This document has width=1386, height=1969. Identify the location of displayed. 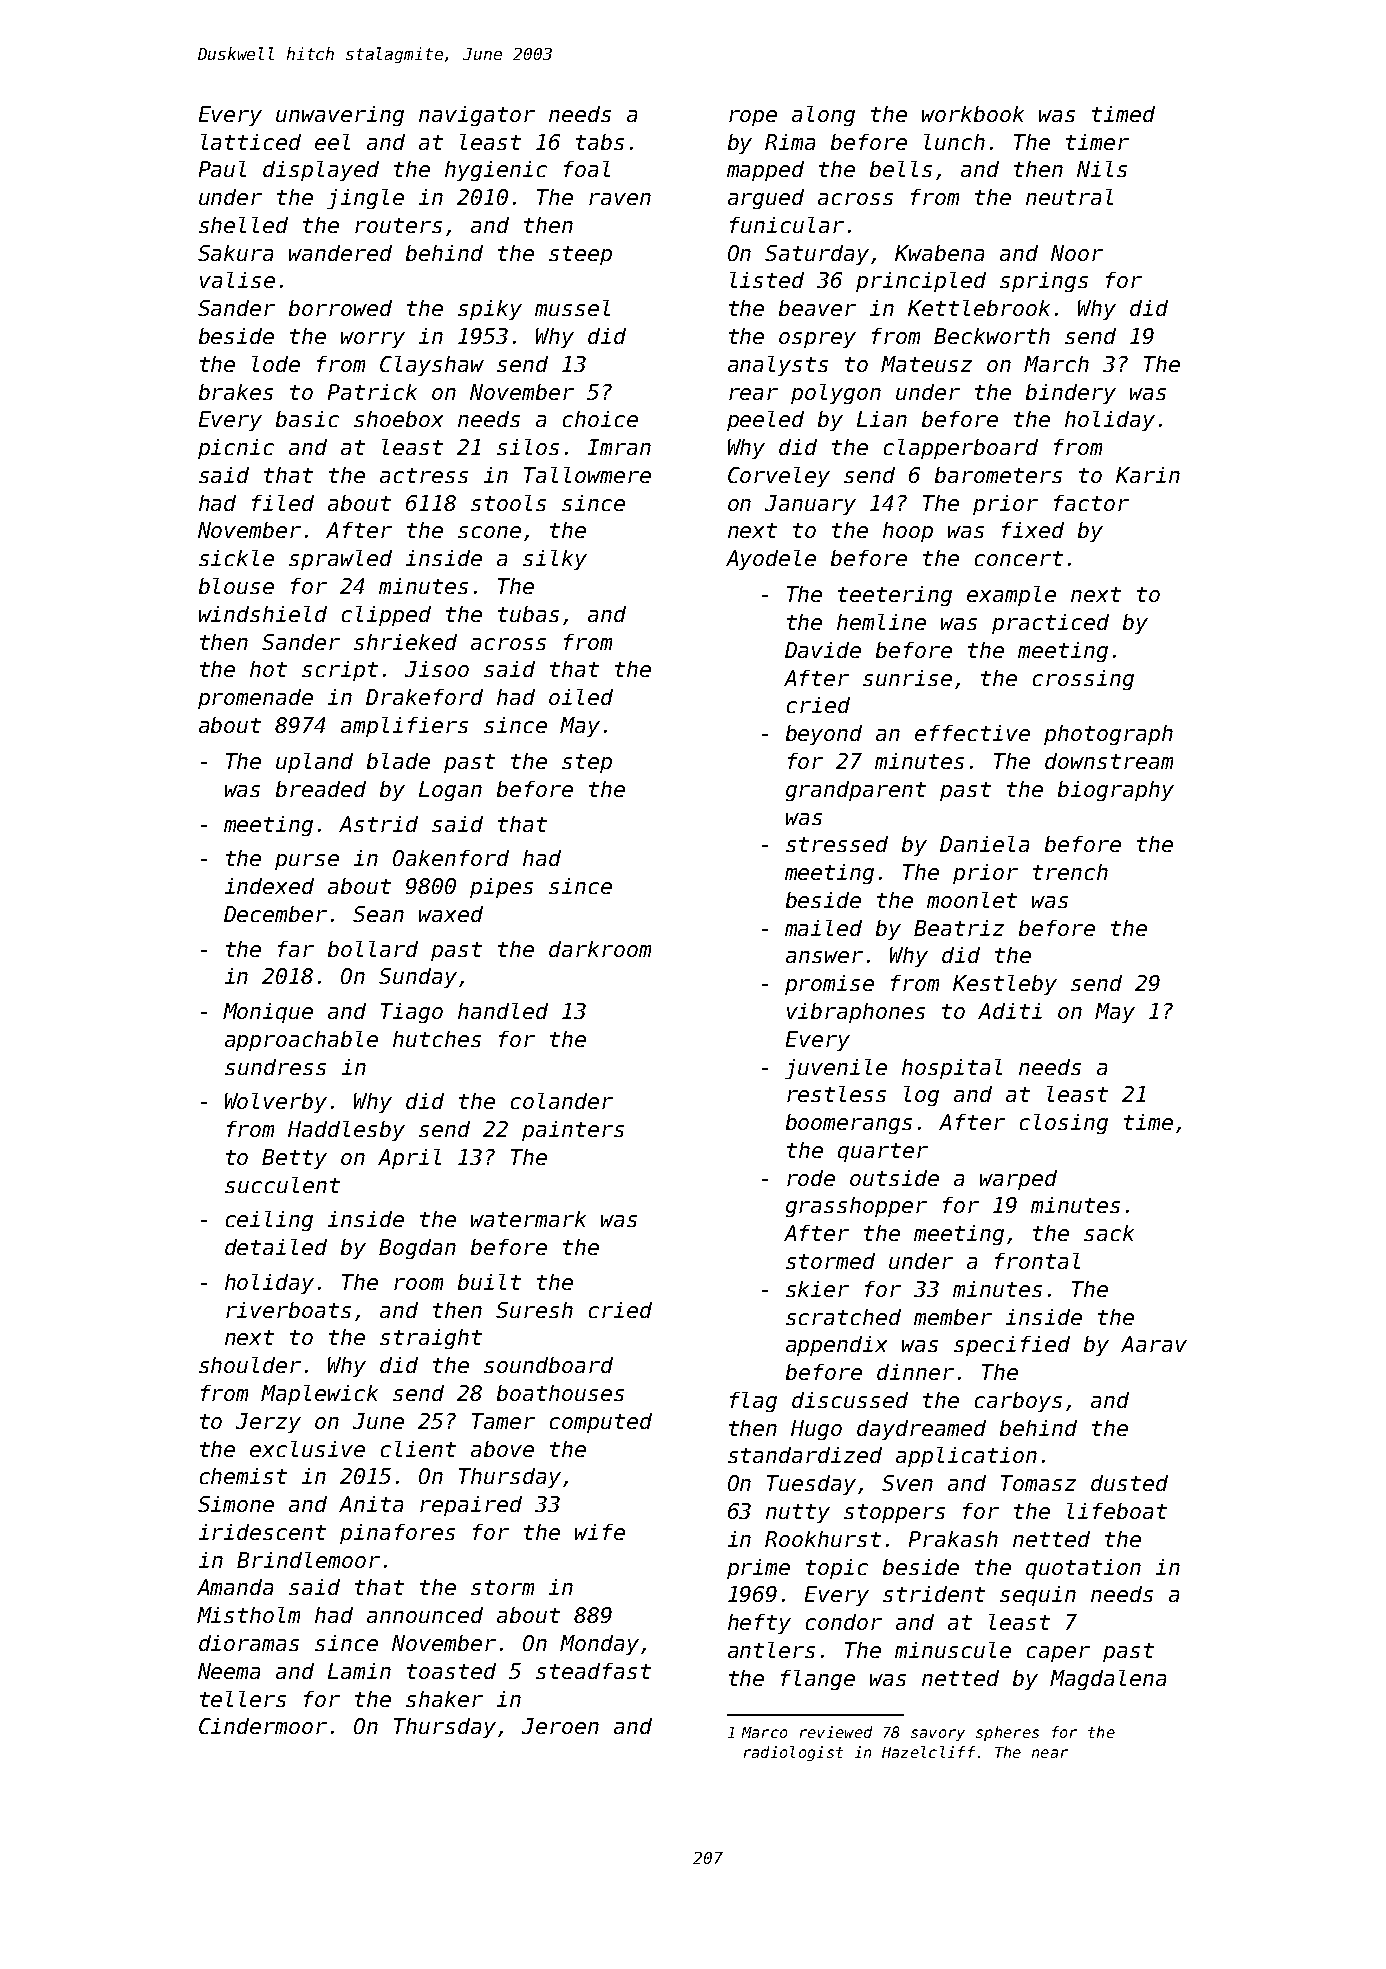
(321, 171).
